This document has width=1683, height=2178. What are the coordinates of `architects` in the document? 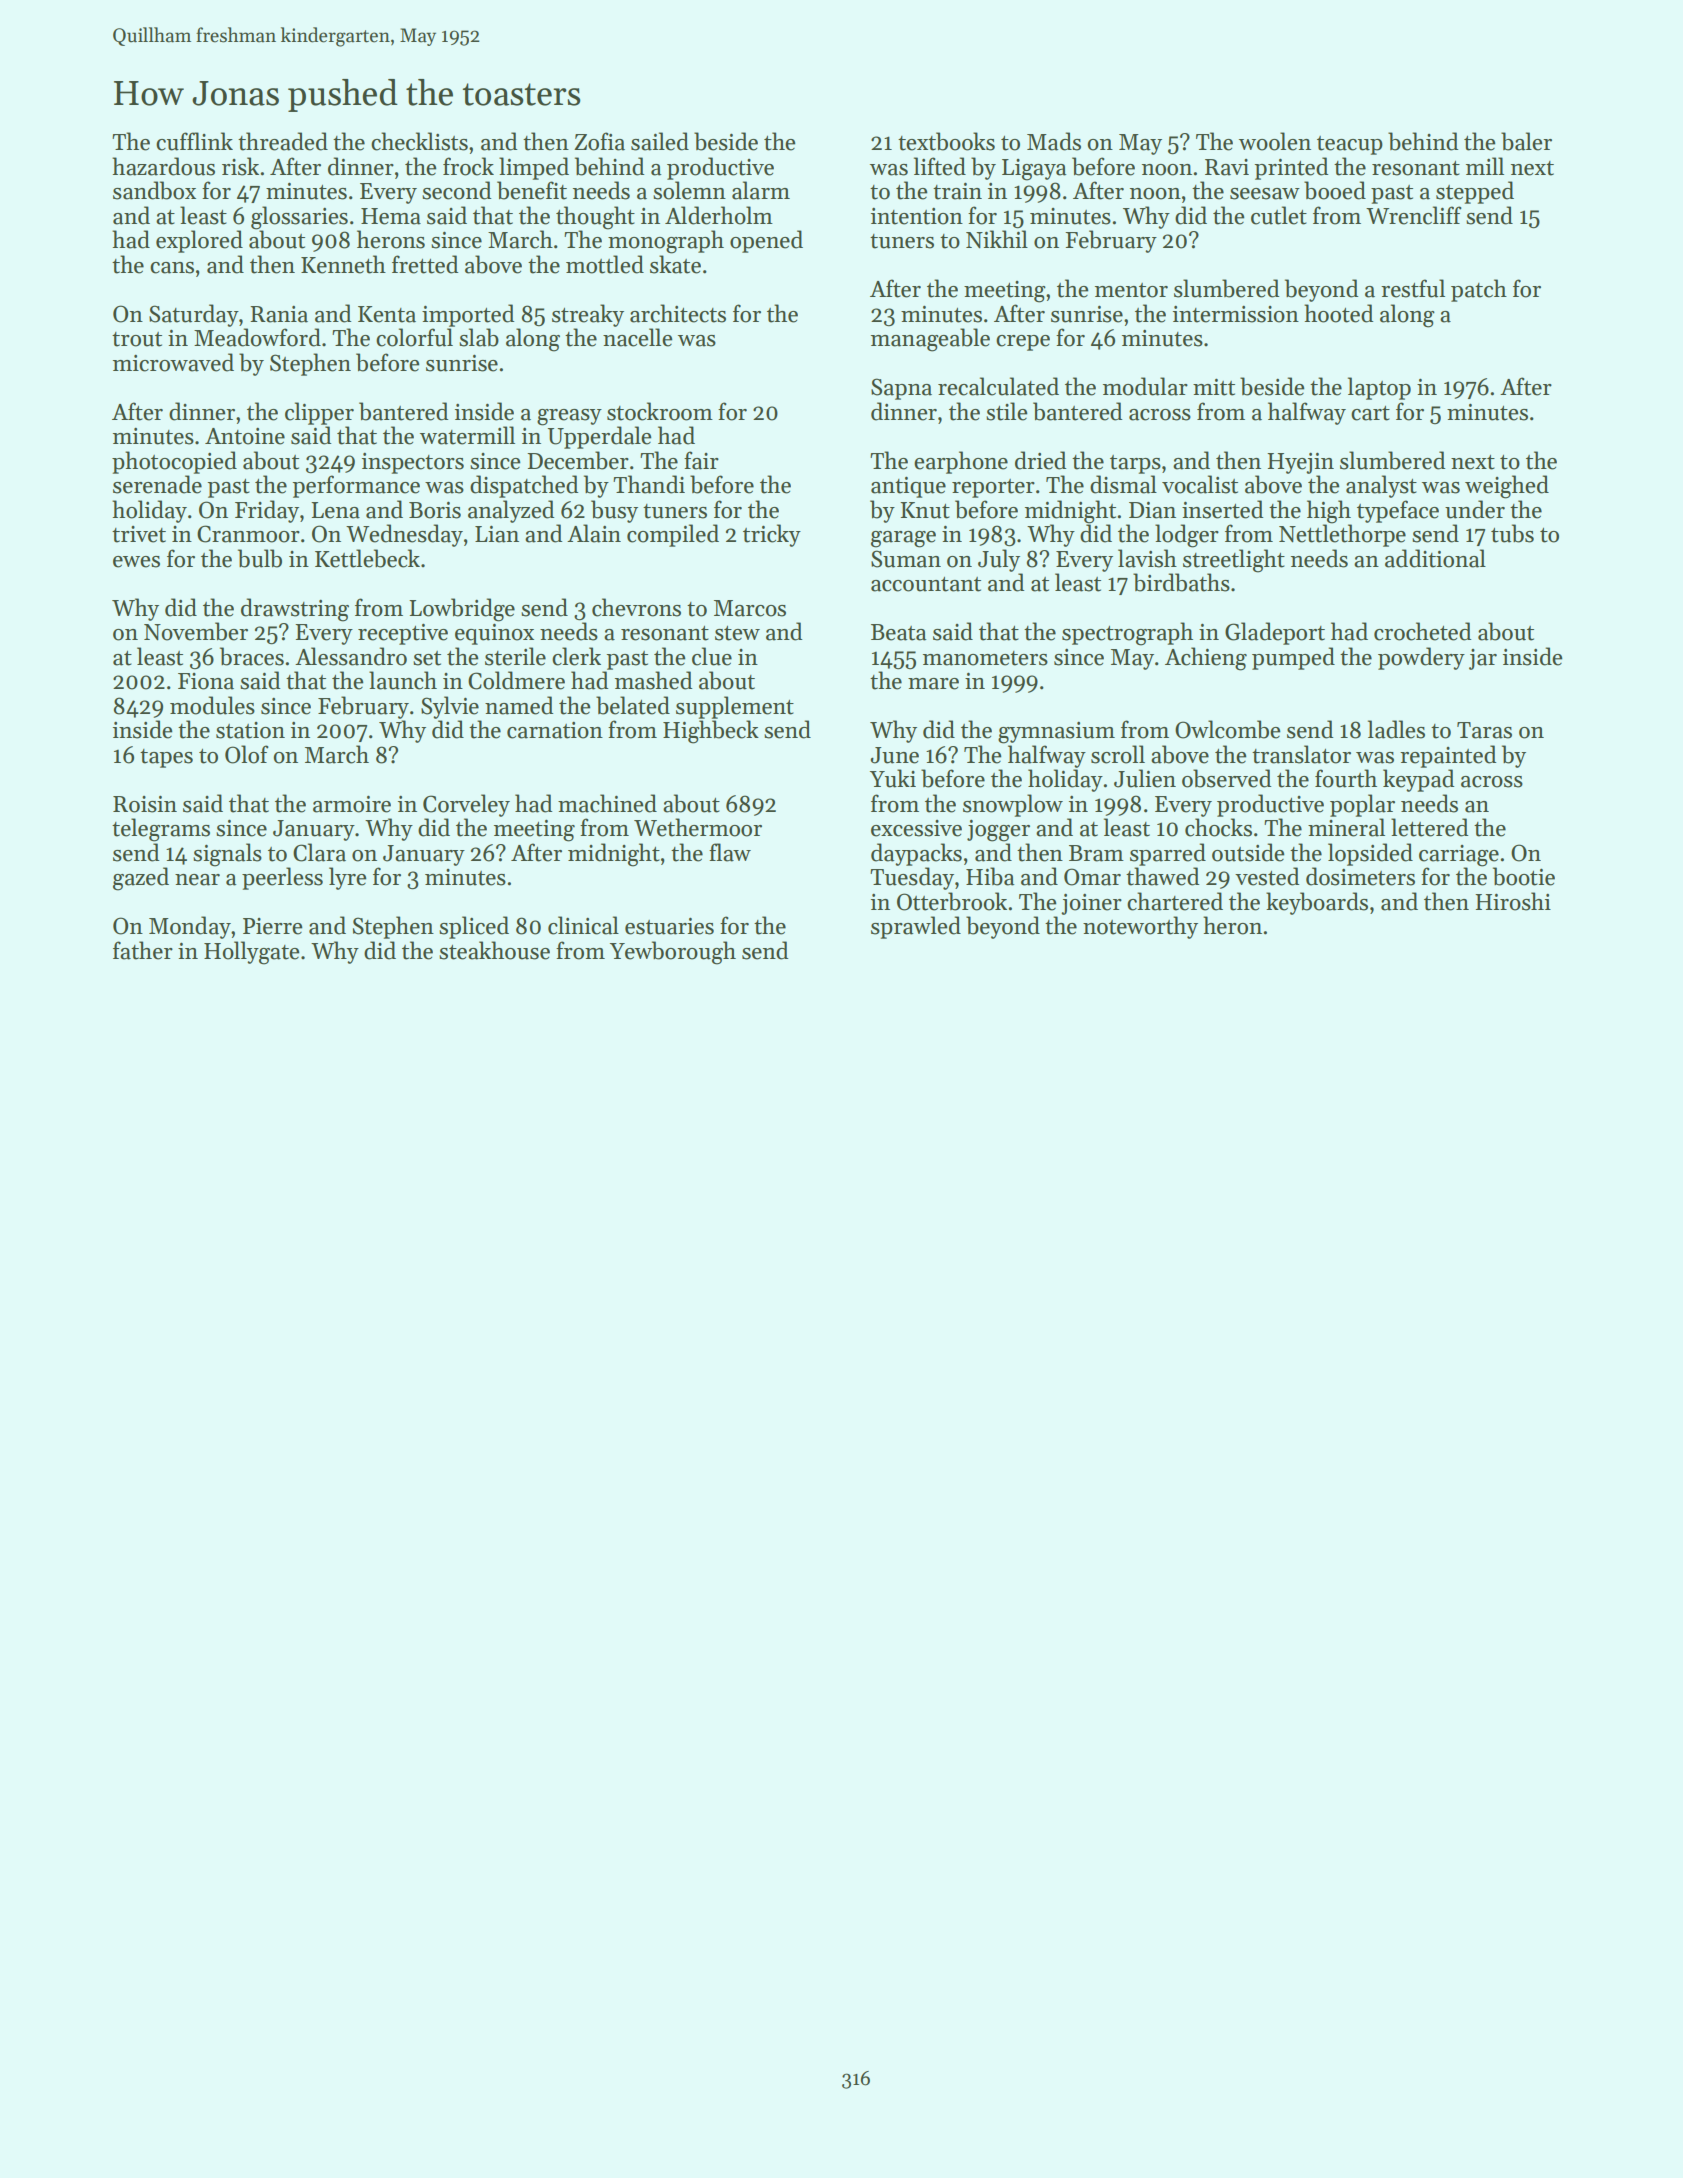 It's located at (678, 313).
